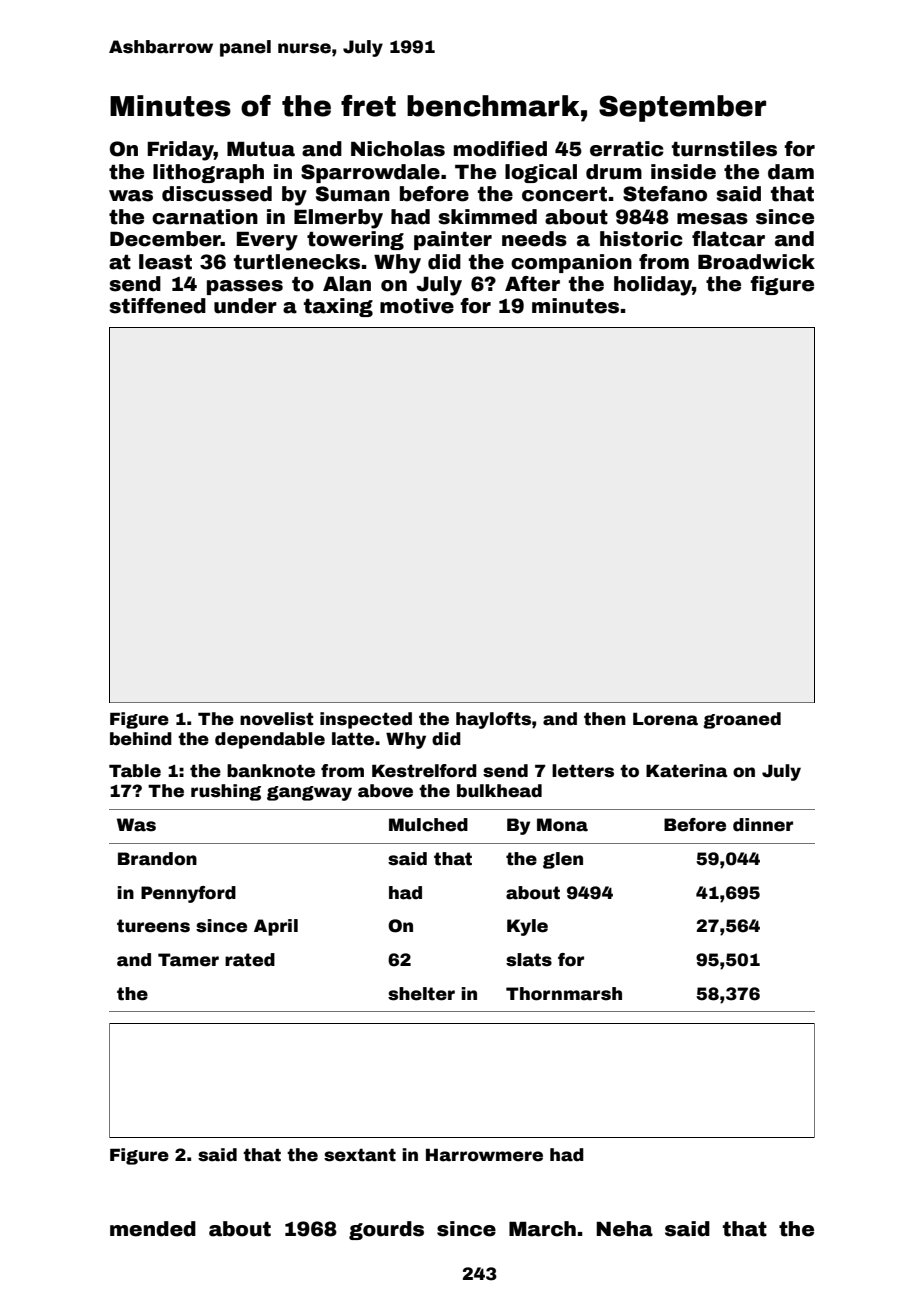  I want to click on Thornmarsh, so click(564, 994).
